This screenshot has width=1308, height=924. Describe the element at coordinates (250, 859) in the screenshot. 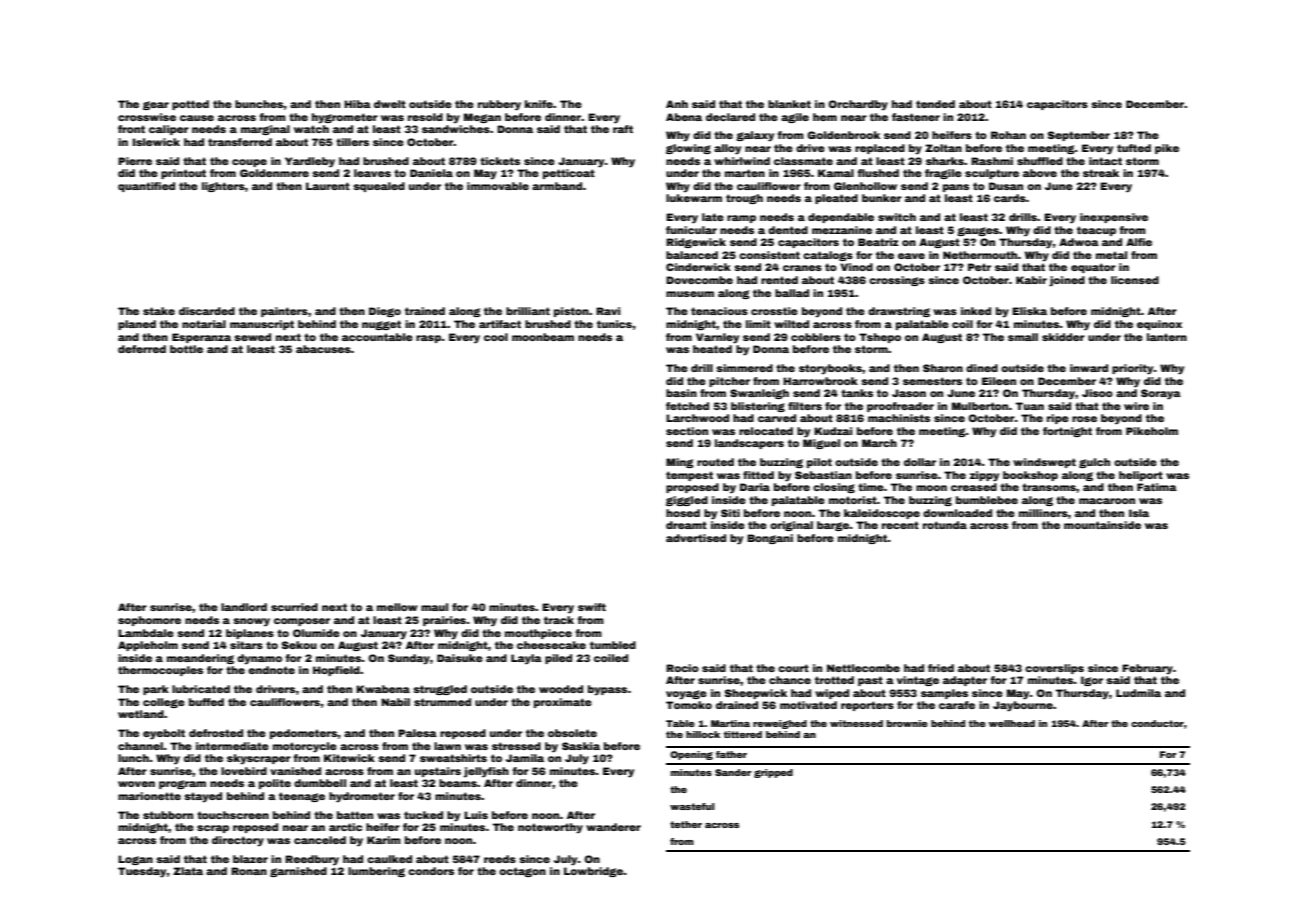

I see `blazer` at that location.
